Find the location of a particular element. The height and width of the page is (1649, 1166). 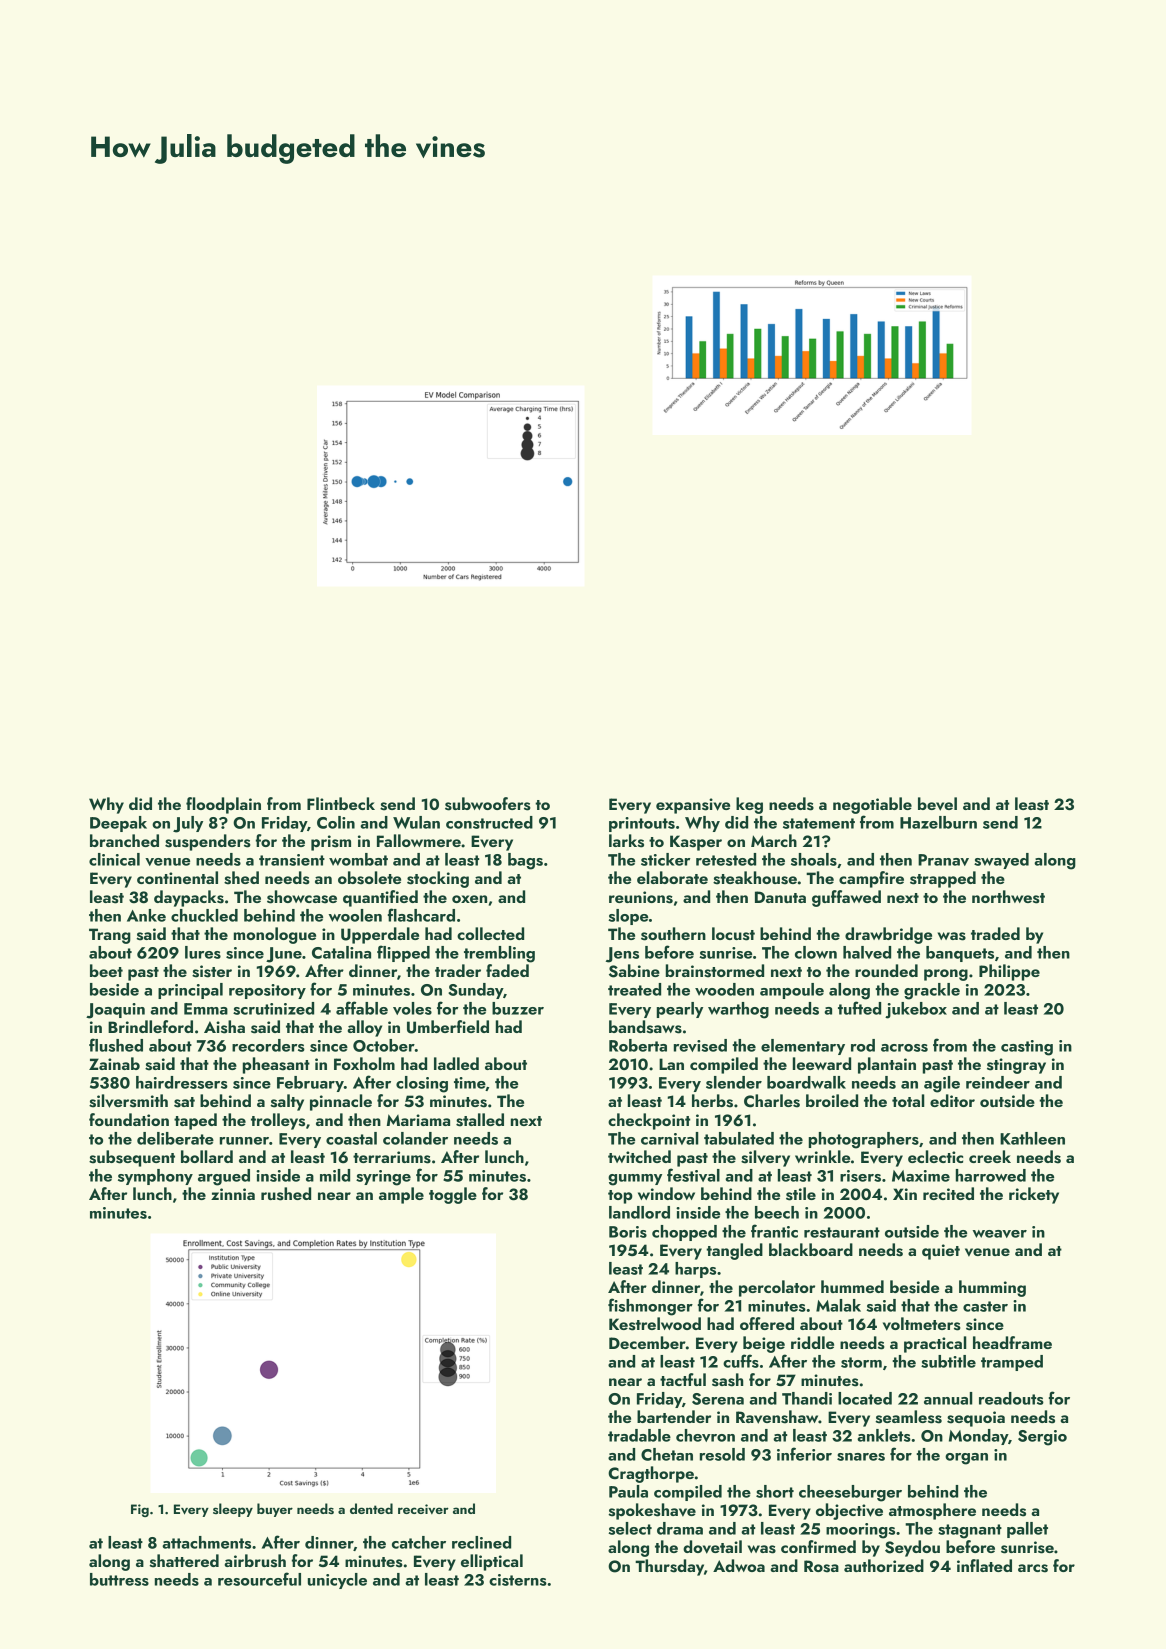

Adwoa is located at coordinates (739, 1565).
